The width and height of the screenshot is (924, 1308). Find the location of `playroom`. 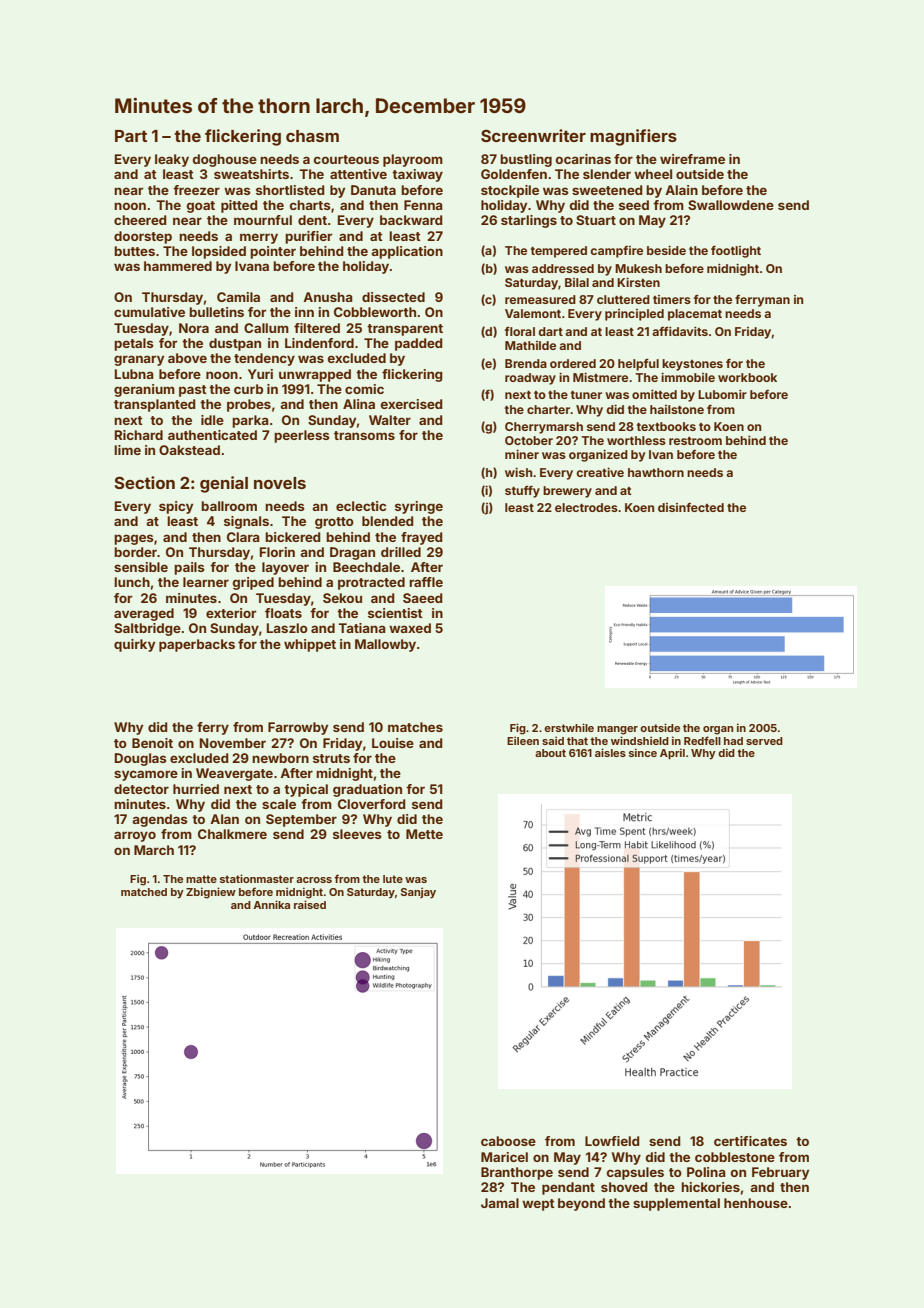

playroom is located at coordinates (413, 160).
